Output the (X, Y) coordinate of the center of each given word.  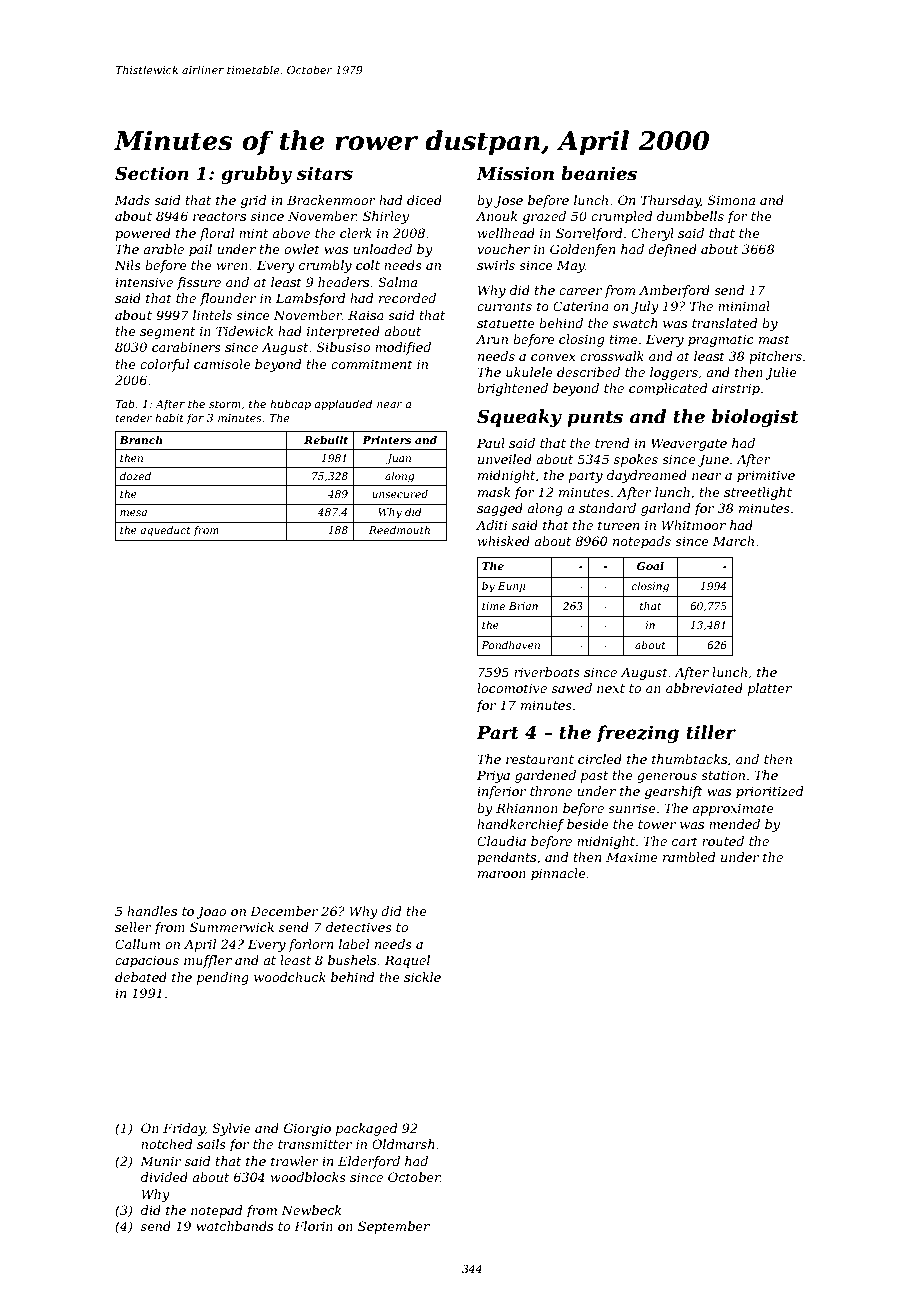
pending (223, 978)
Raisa (366, 315)
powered (143, 234)
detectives (359, 927)
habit (169, 417)
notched (167, 1144)
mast (774, 339)
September (394, 1227)
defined (672, 250)
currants (504, 306)
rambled (689, 857)
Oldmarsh (403, 1144)
